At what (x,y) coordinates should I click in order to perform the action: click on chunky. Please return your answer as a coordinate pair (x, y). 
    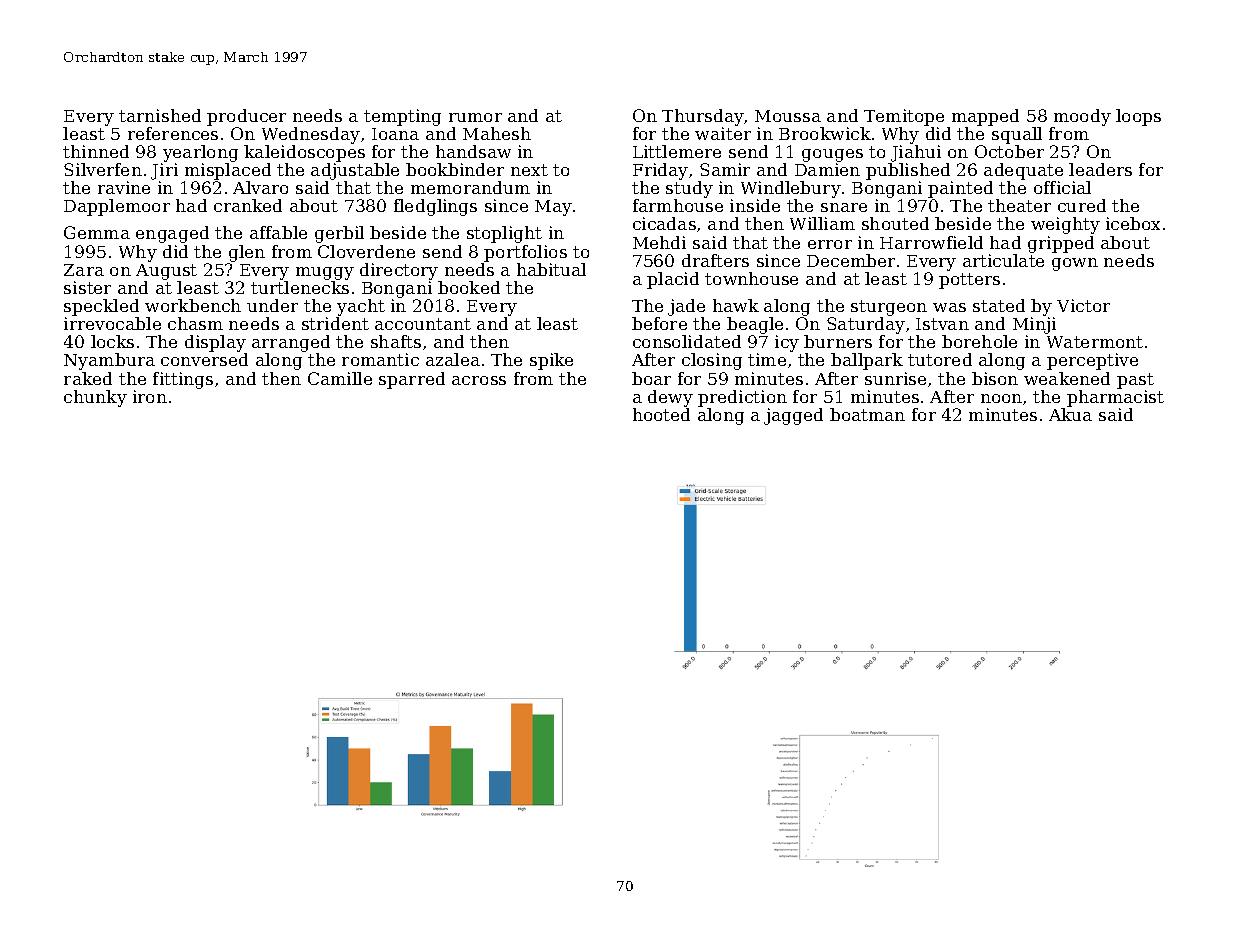
    Looking at the image, I should click on (95, 398).
